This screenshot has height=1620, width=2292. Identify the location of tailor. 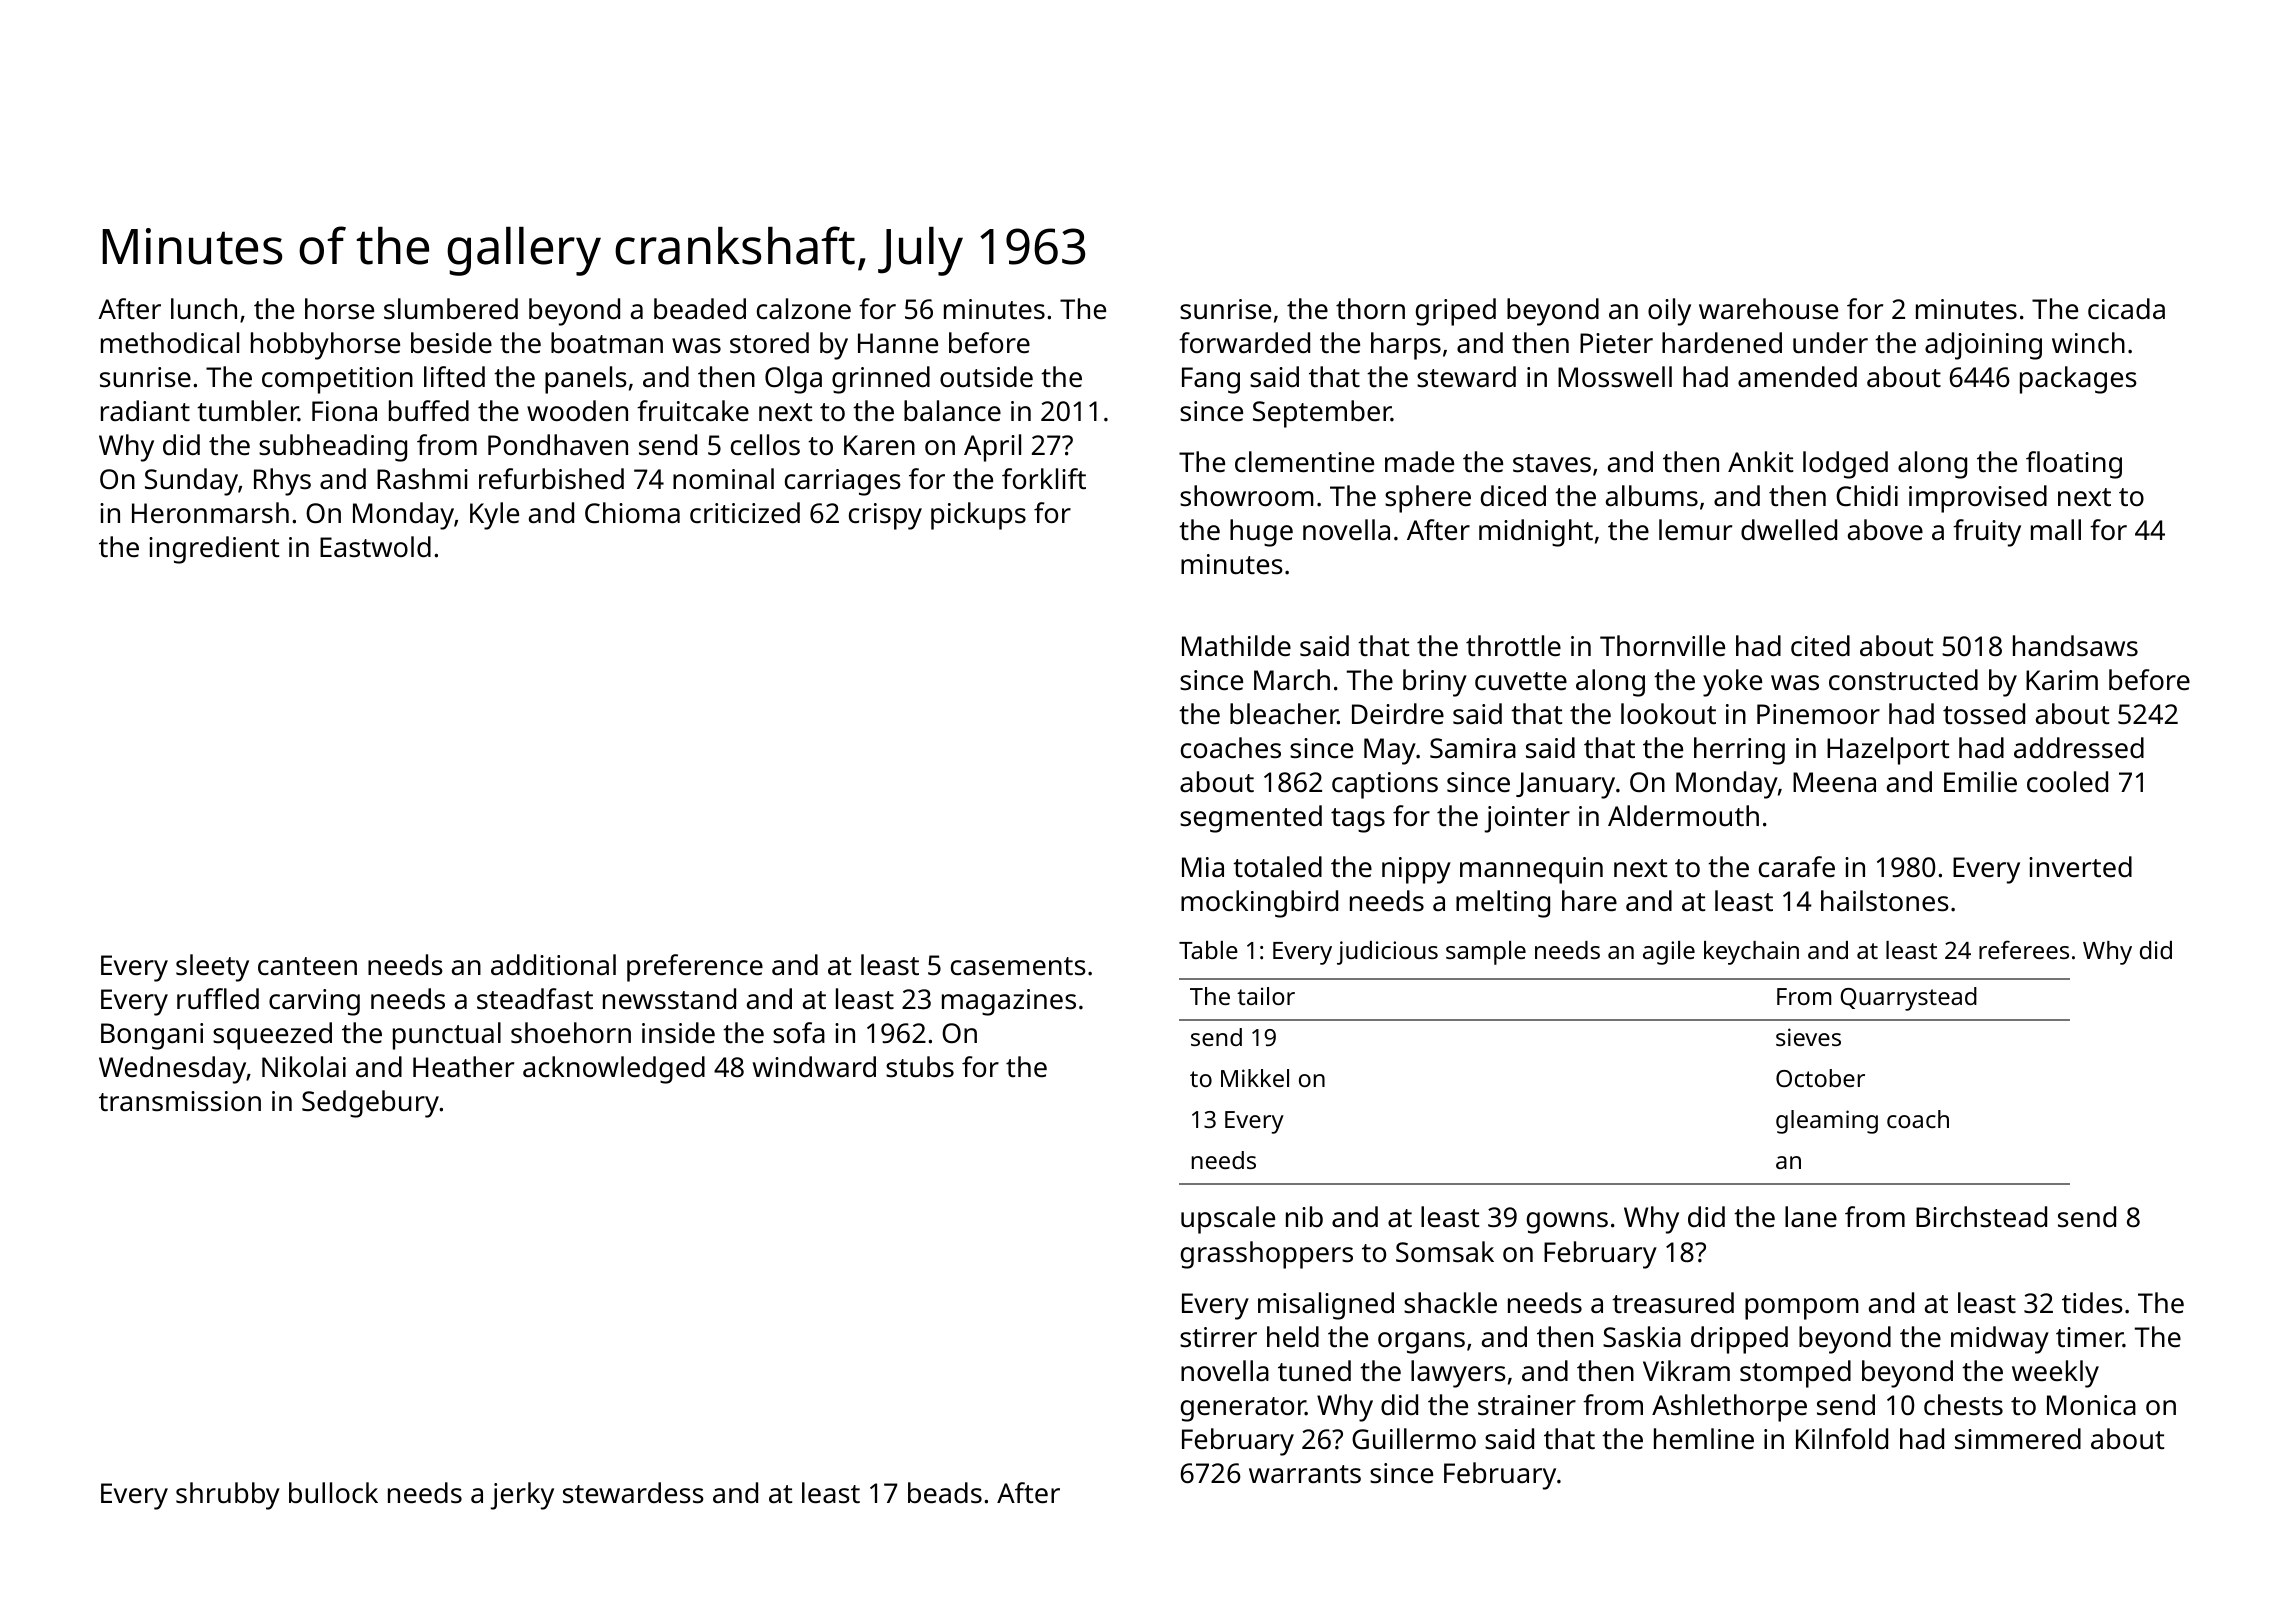
(1266, 996).
